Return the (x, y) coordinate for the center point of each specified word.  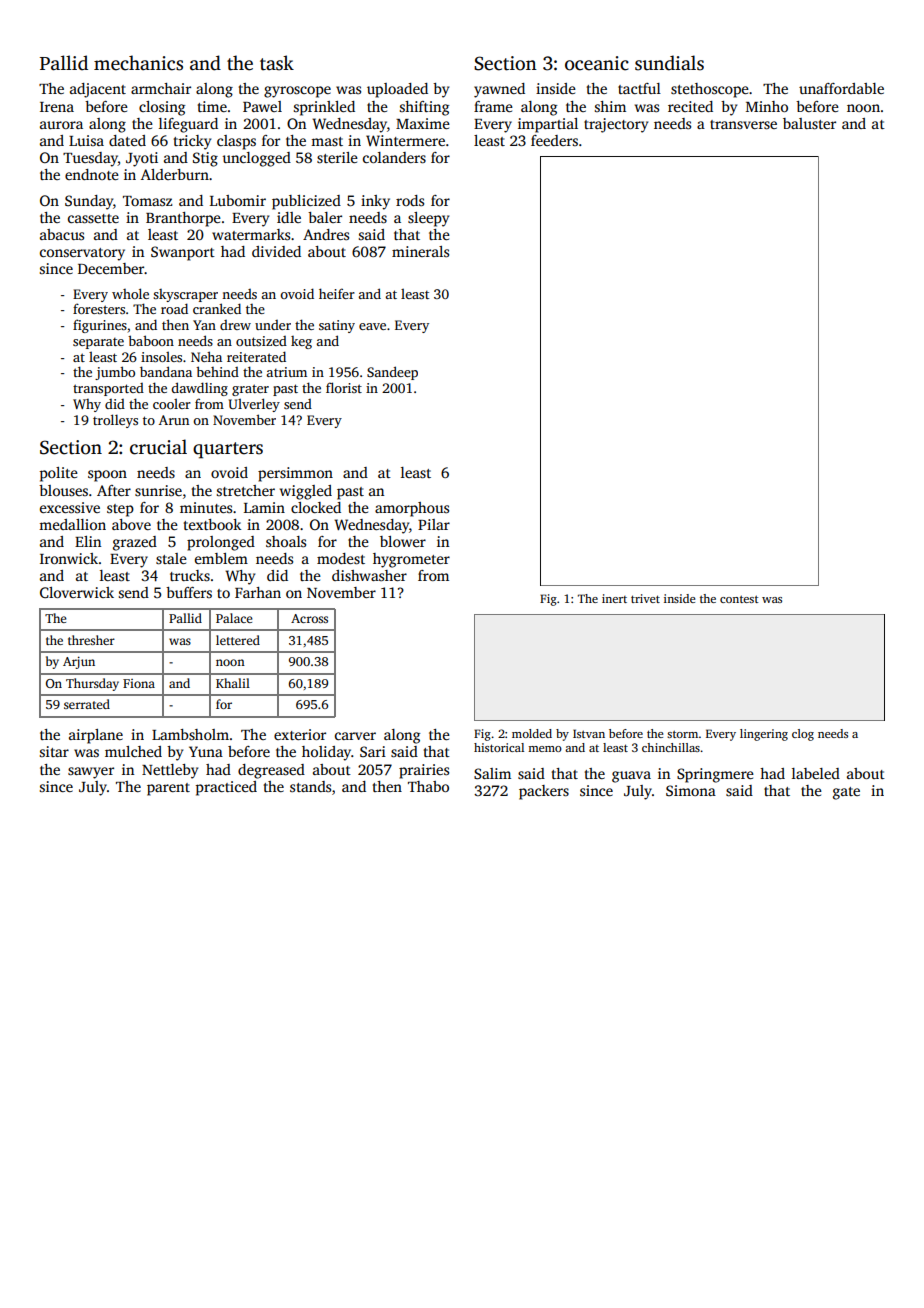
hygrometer (411, 560)
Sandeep (392, 373)
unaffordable (841, 88)
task (277, 63)
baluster (809, 123)
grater (250, 390)
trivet (645, 598)
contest (739, 599)
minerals (420, 251)
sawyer (91, 773)
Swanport (183, 253)
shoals (286, 541)
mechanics (138, 63)
